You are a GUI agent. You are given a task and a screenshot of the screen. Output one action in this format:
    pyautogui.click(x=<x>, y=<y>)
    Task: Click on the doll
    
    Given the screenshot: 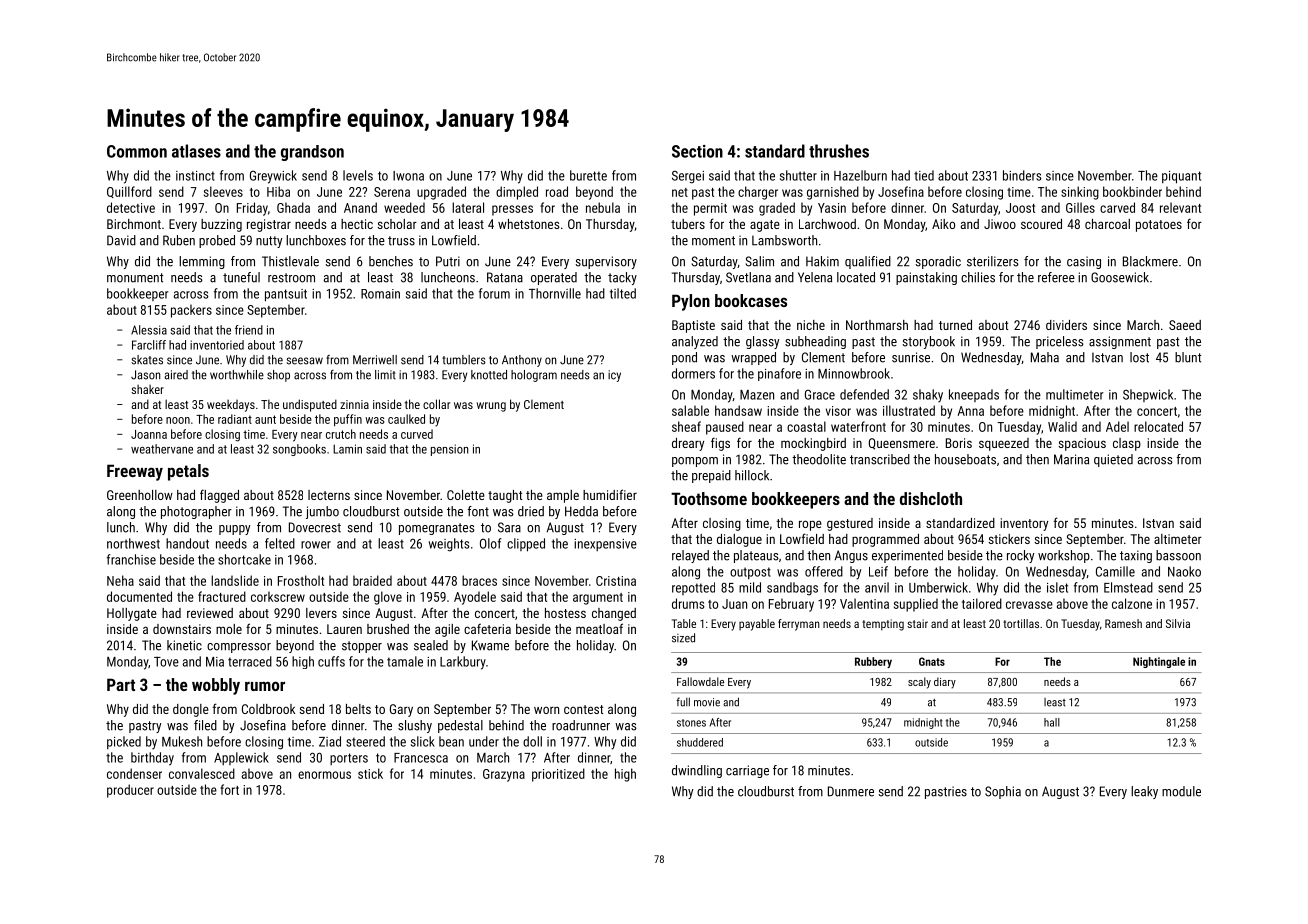 What is the action you would take?
    pyautogui.click(x=532, y=741)
